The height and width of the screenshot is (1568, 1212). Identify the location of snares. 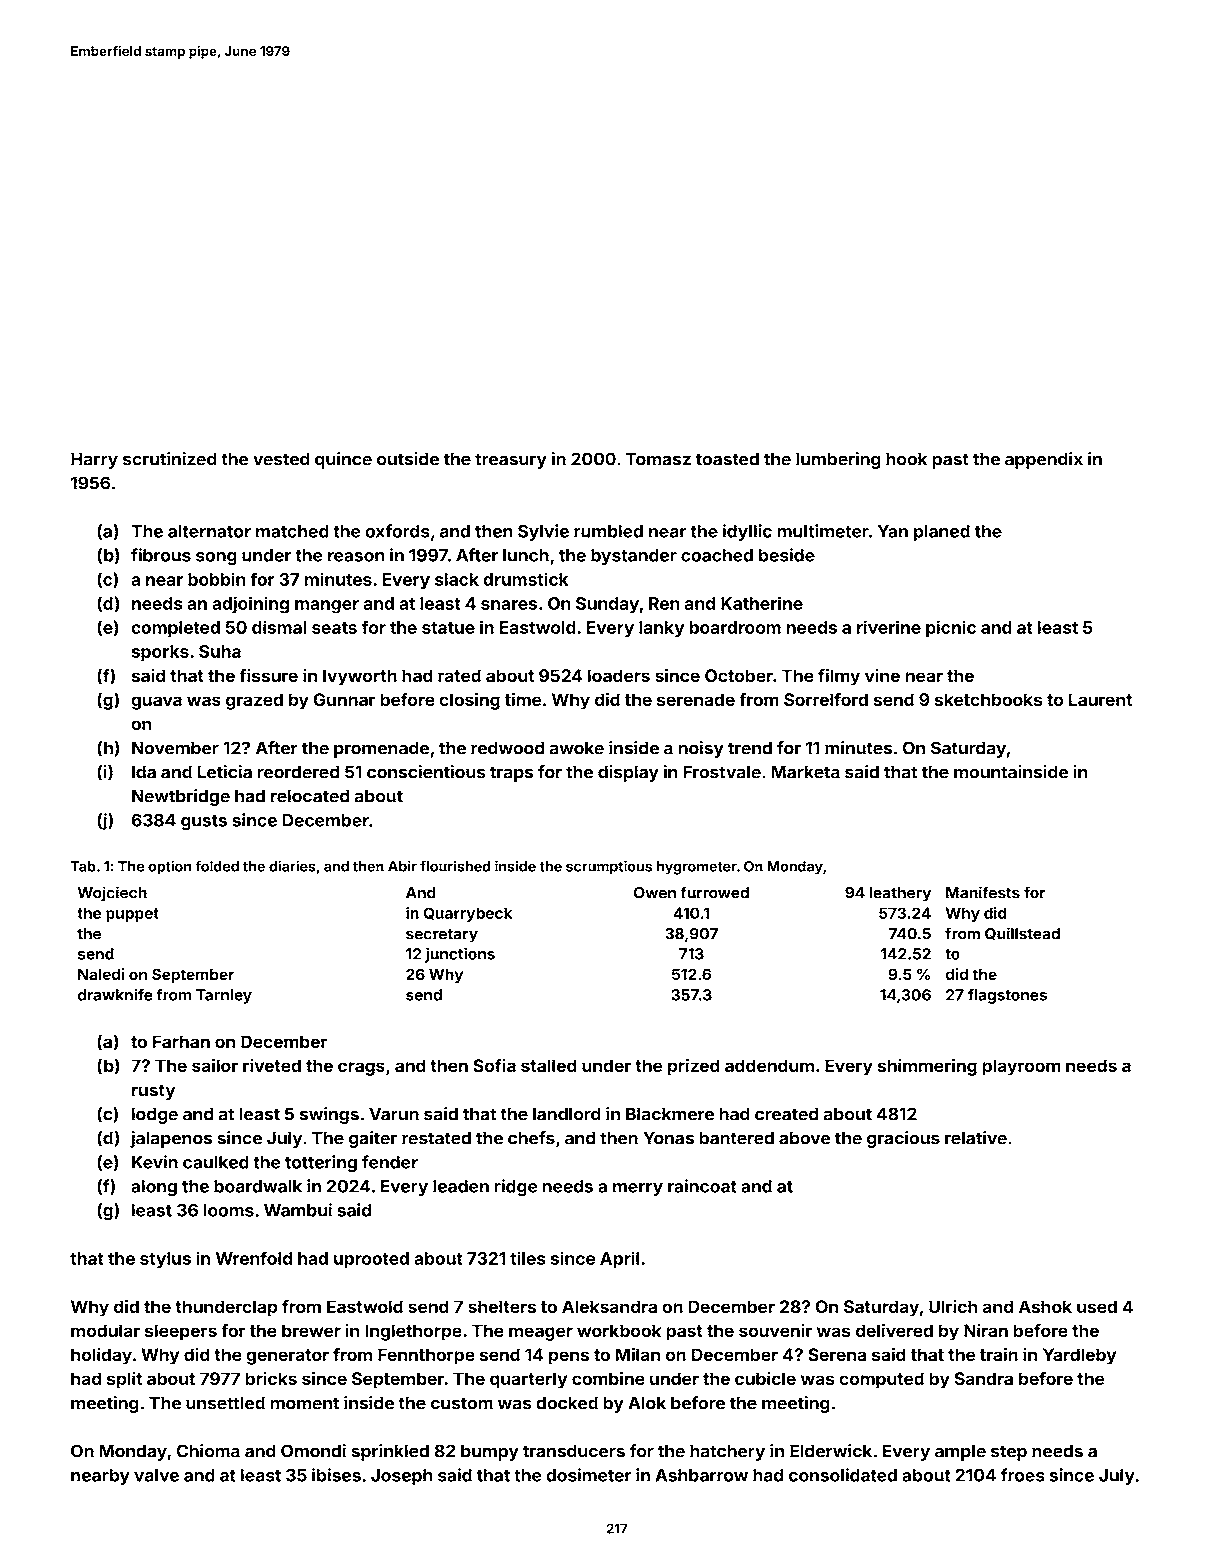
(509, 605).
